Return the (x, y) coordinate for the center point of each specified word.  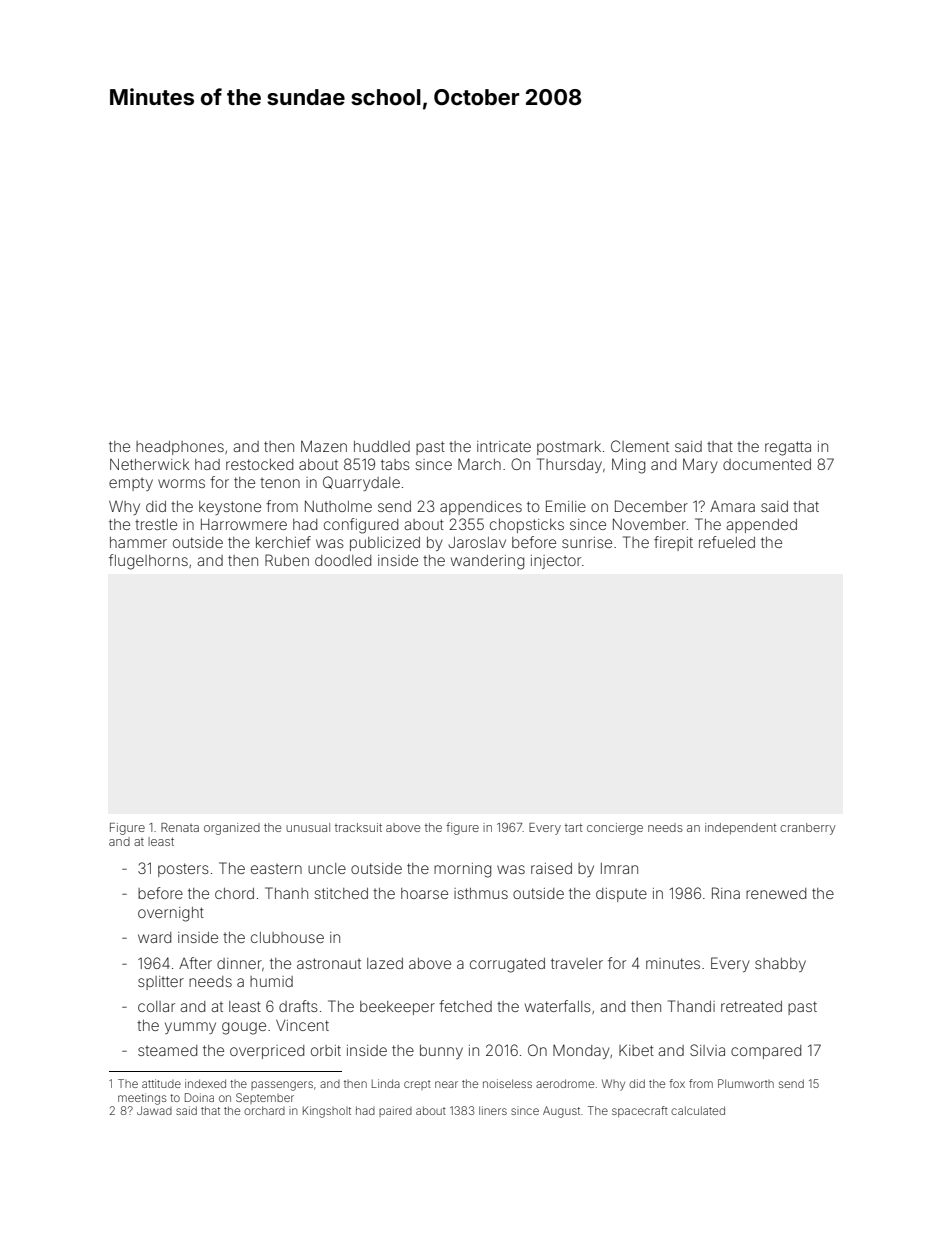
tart (573, 827)
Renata (180, 827)
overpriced (267, 1052)
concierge (615, 829)
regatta (788, 448)
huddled (382, 446)
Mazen (324, 446)
